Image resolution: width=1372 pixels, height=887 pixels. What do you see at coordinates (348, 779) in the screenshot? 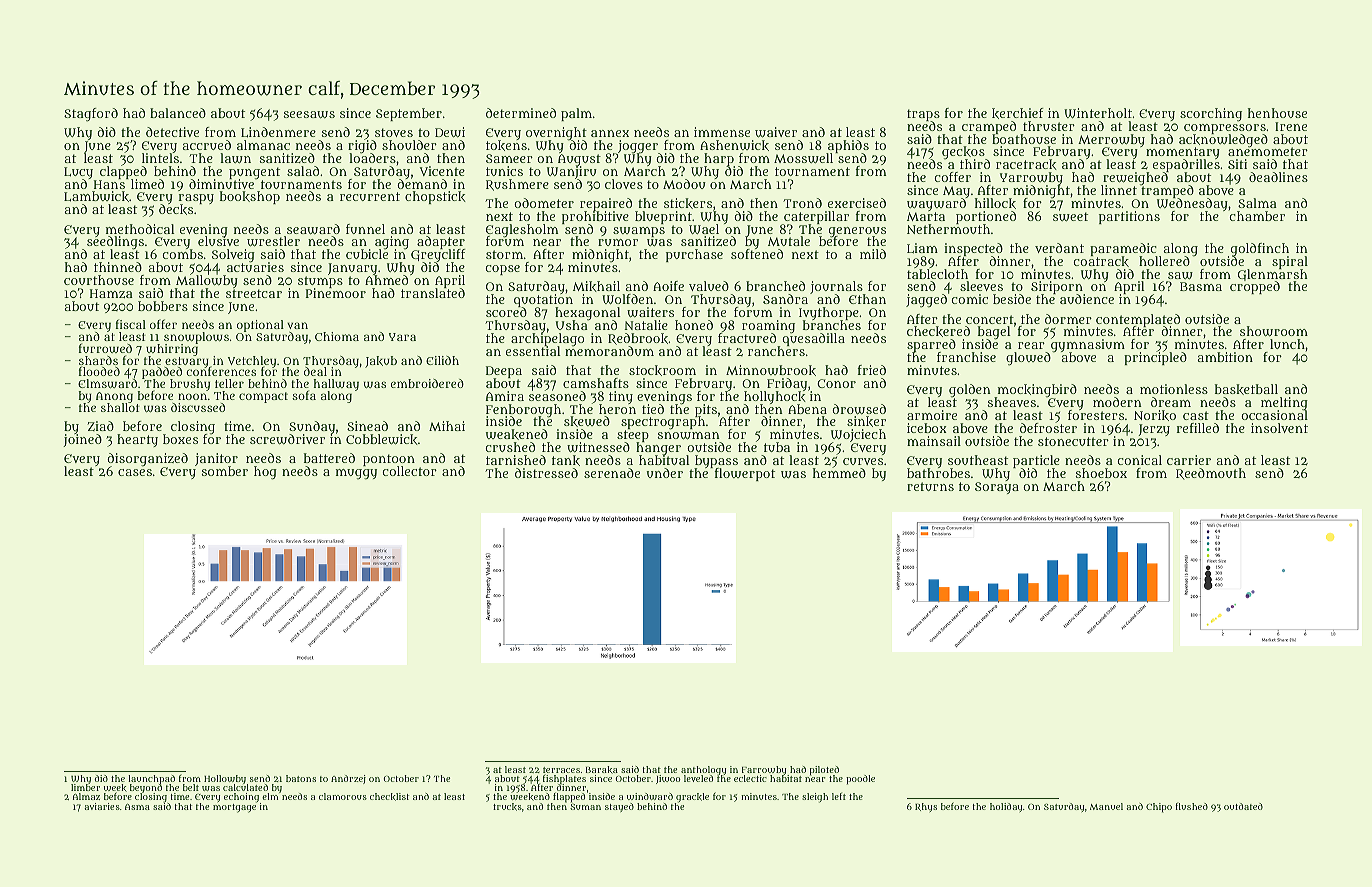
I see `Andrzej` at bounding box center [348, 779].
